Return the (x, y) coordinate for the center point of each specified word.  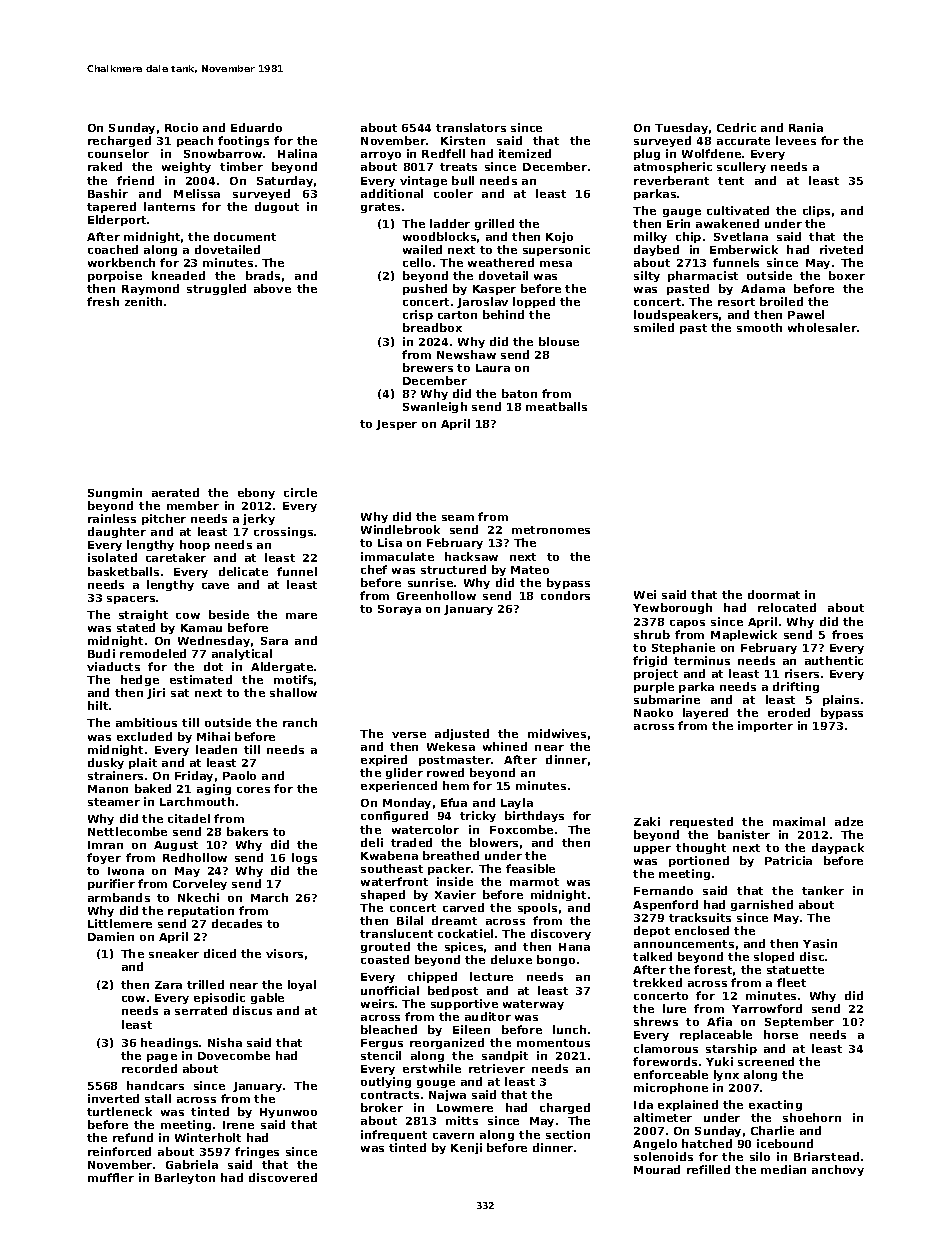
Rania (806, 127)
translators (471, 127)
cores (253, 790)
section (568, 1134)
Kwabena (389, 855)
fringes (257, 1152)
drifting (796, 687)
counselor (118, 153)
